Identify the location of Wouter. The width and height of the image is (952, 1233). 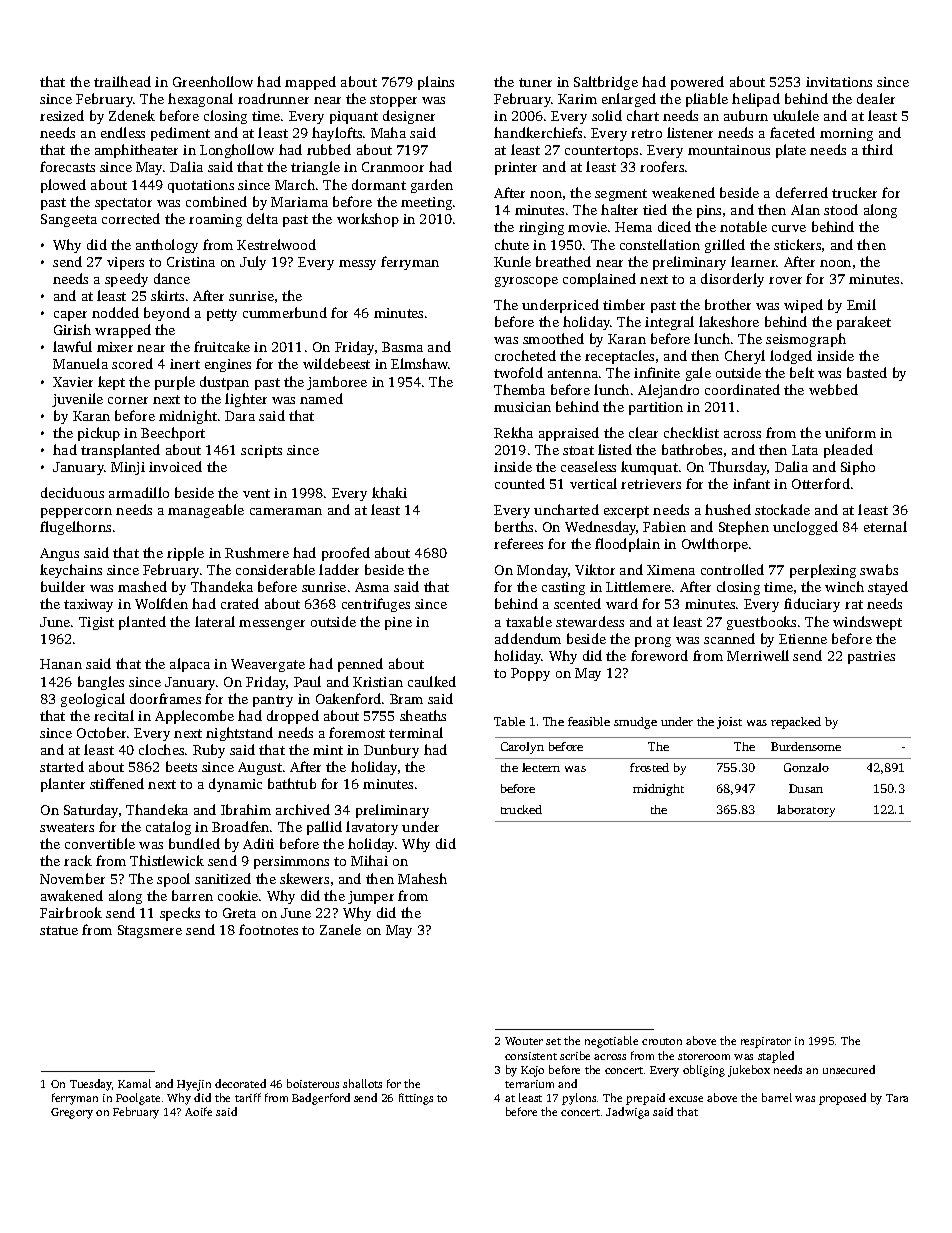
(524, 1041).
